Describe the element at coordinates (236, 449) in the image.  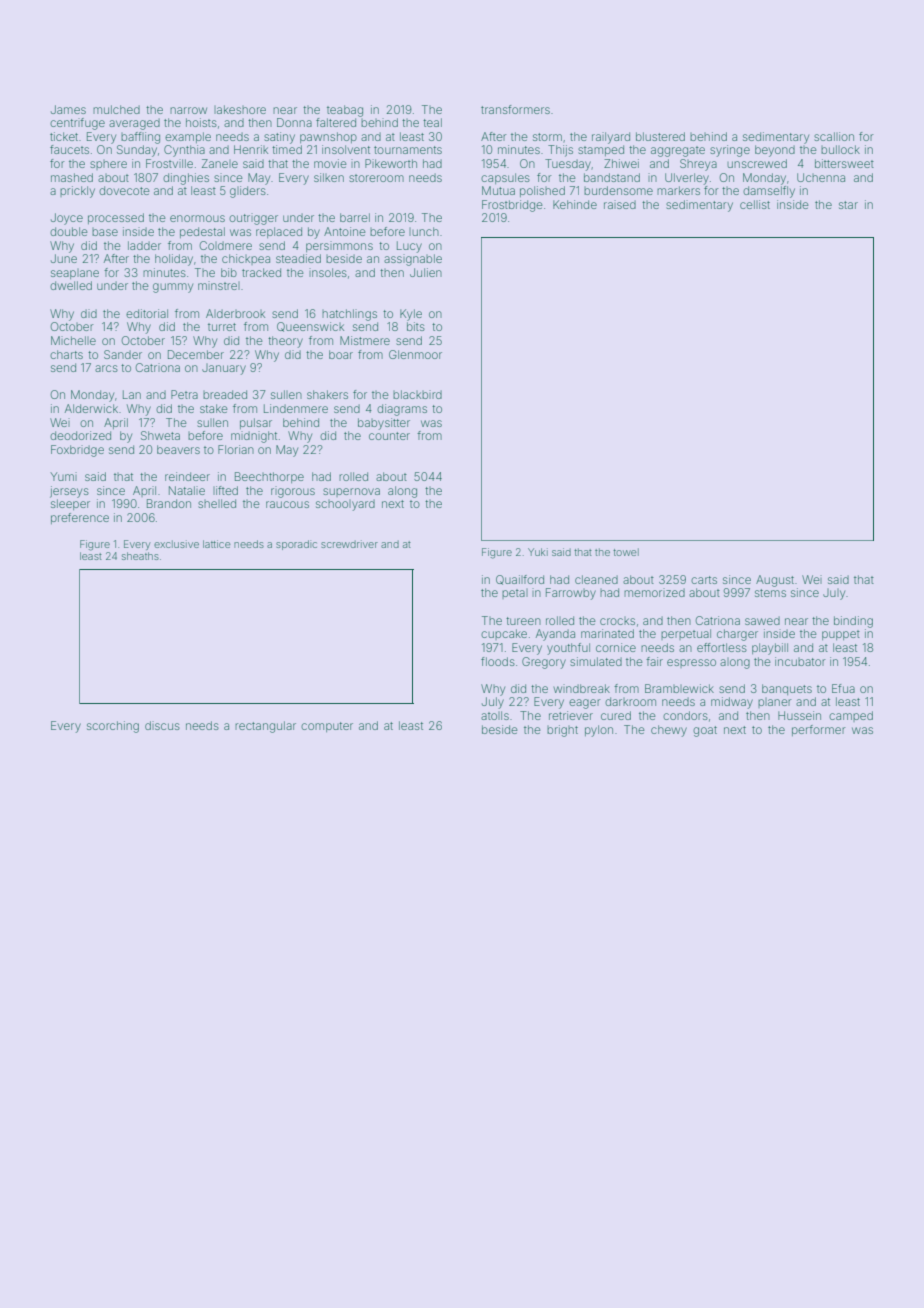
I see `Florian` at that location.
